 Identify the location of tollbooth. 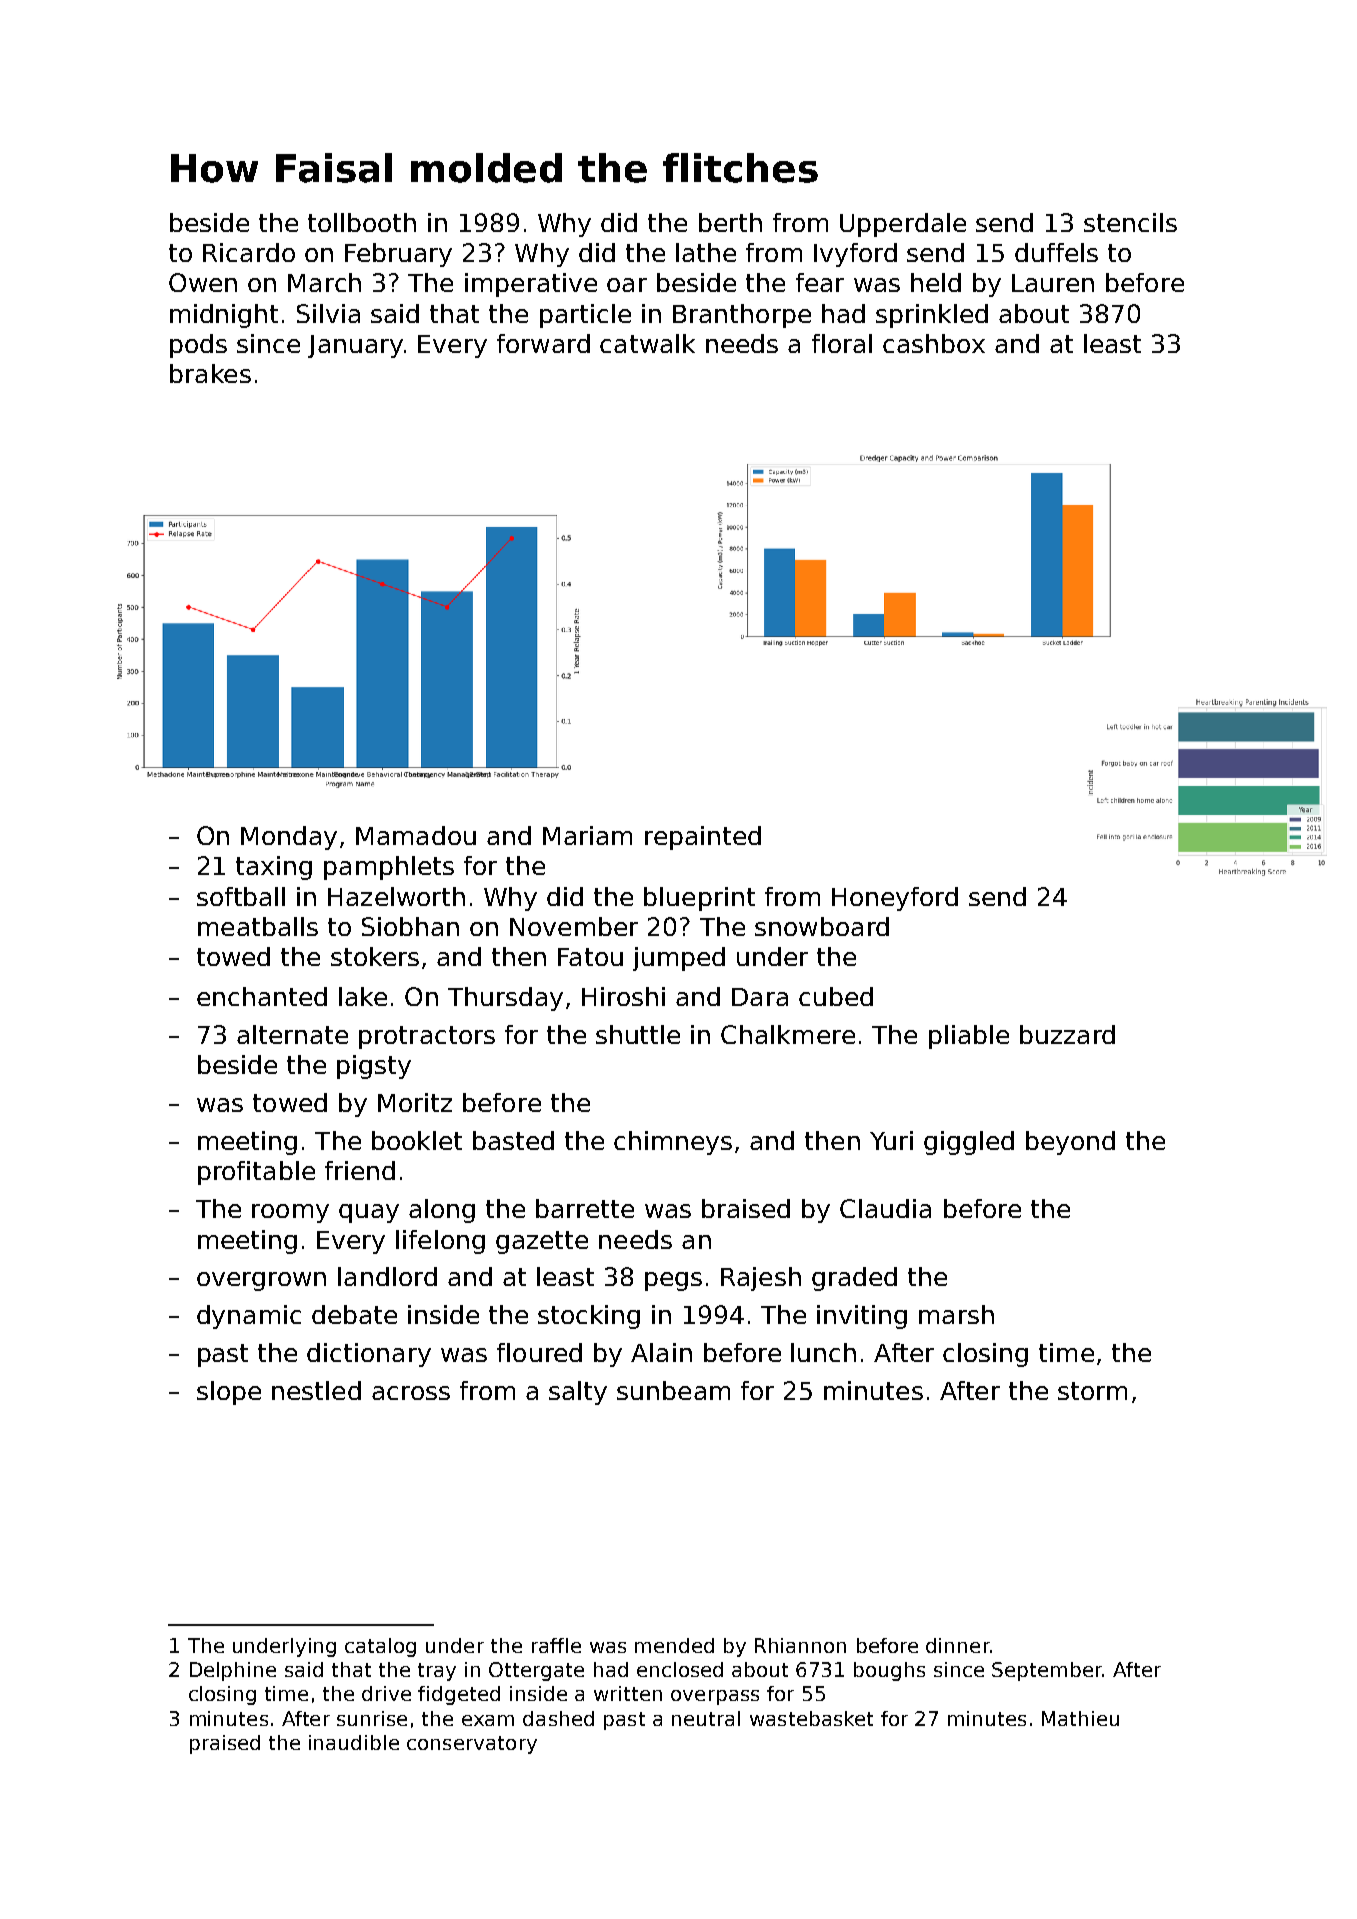
(362, 222).
